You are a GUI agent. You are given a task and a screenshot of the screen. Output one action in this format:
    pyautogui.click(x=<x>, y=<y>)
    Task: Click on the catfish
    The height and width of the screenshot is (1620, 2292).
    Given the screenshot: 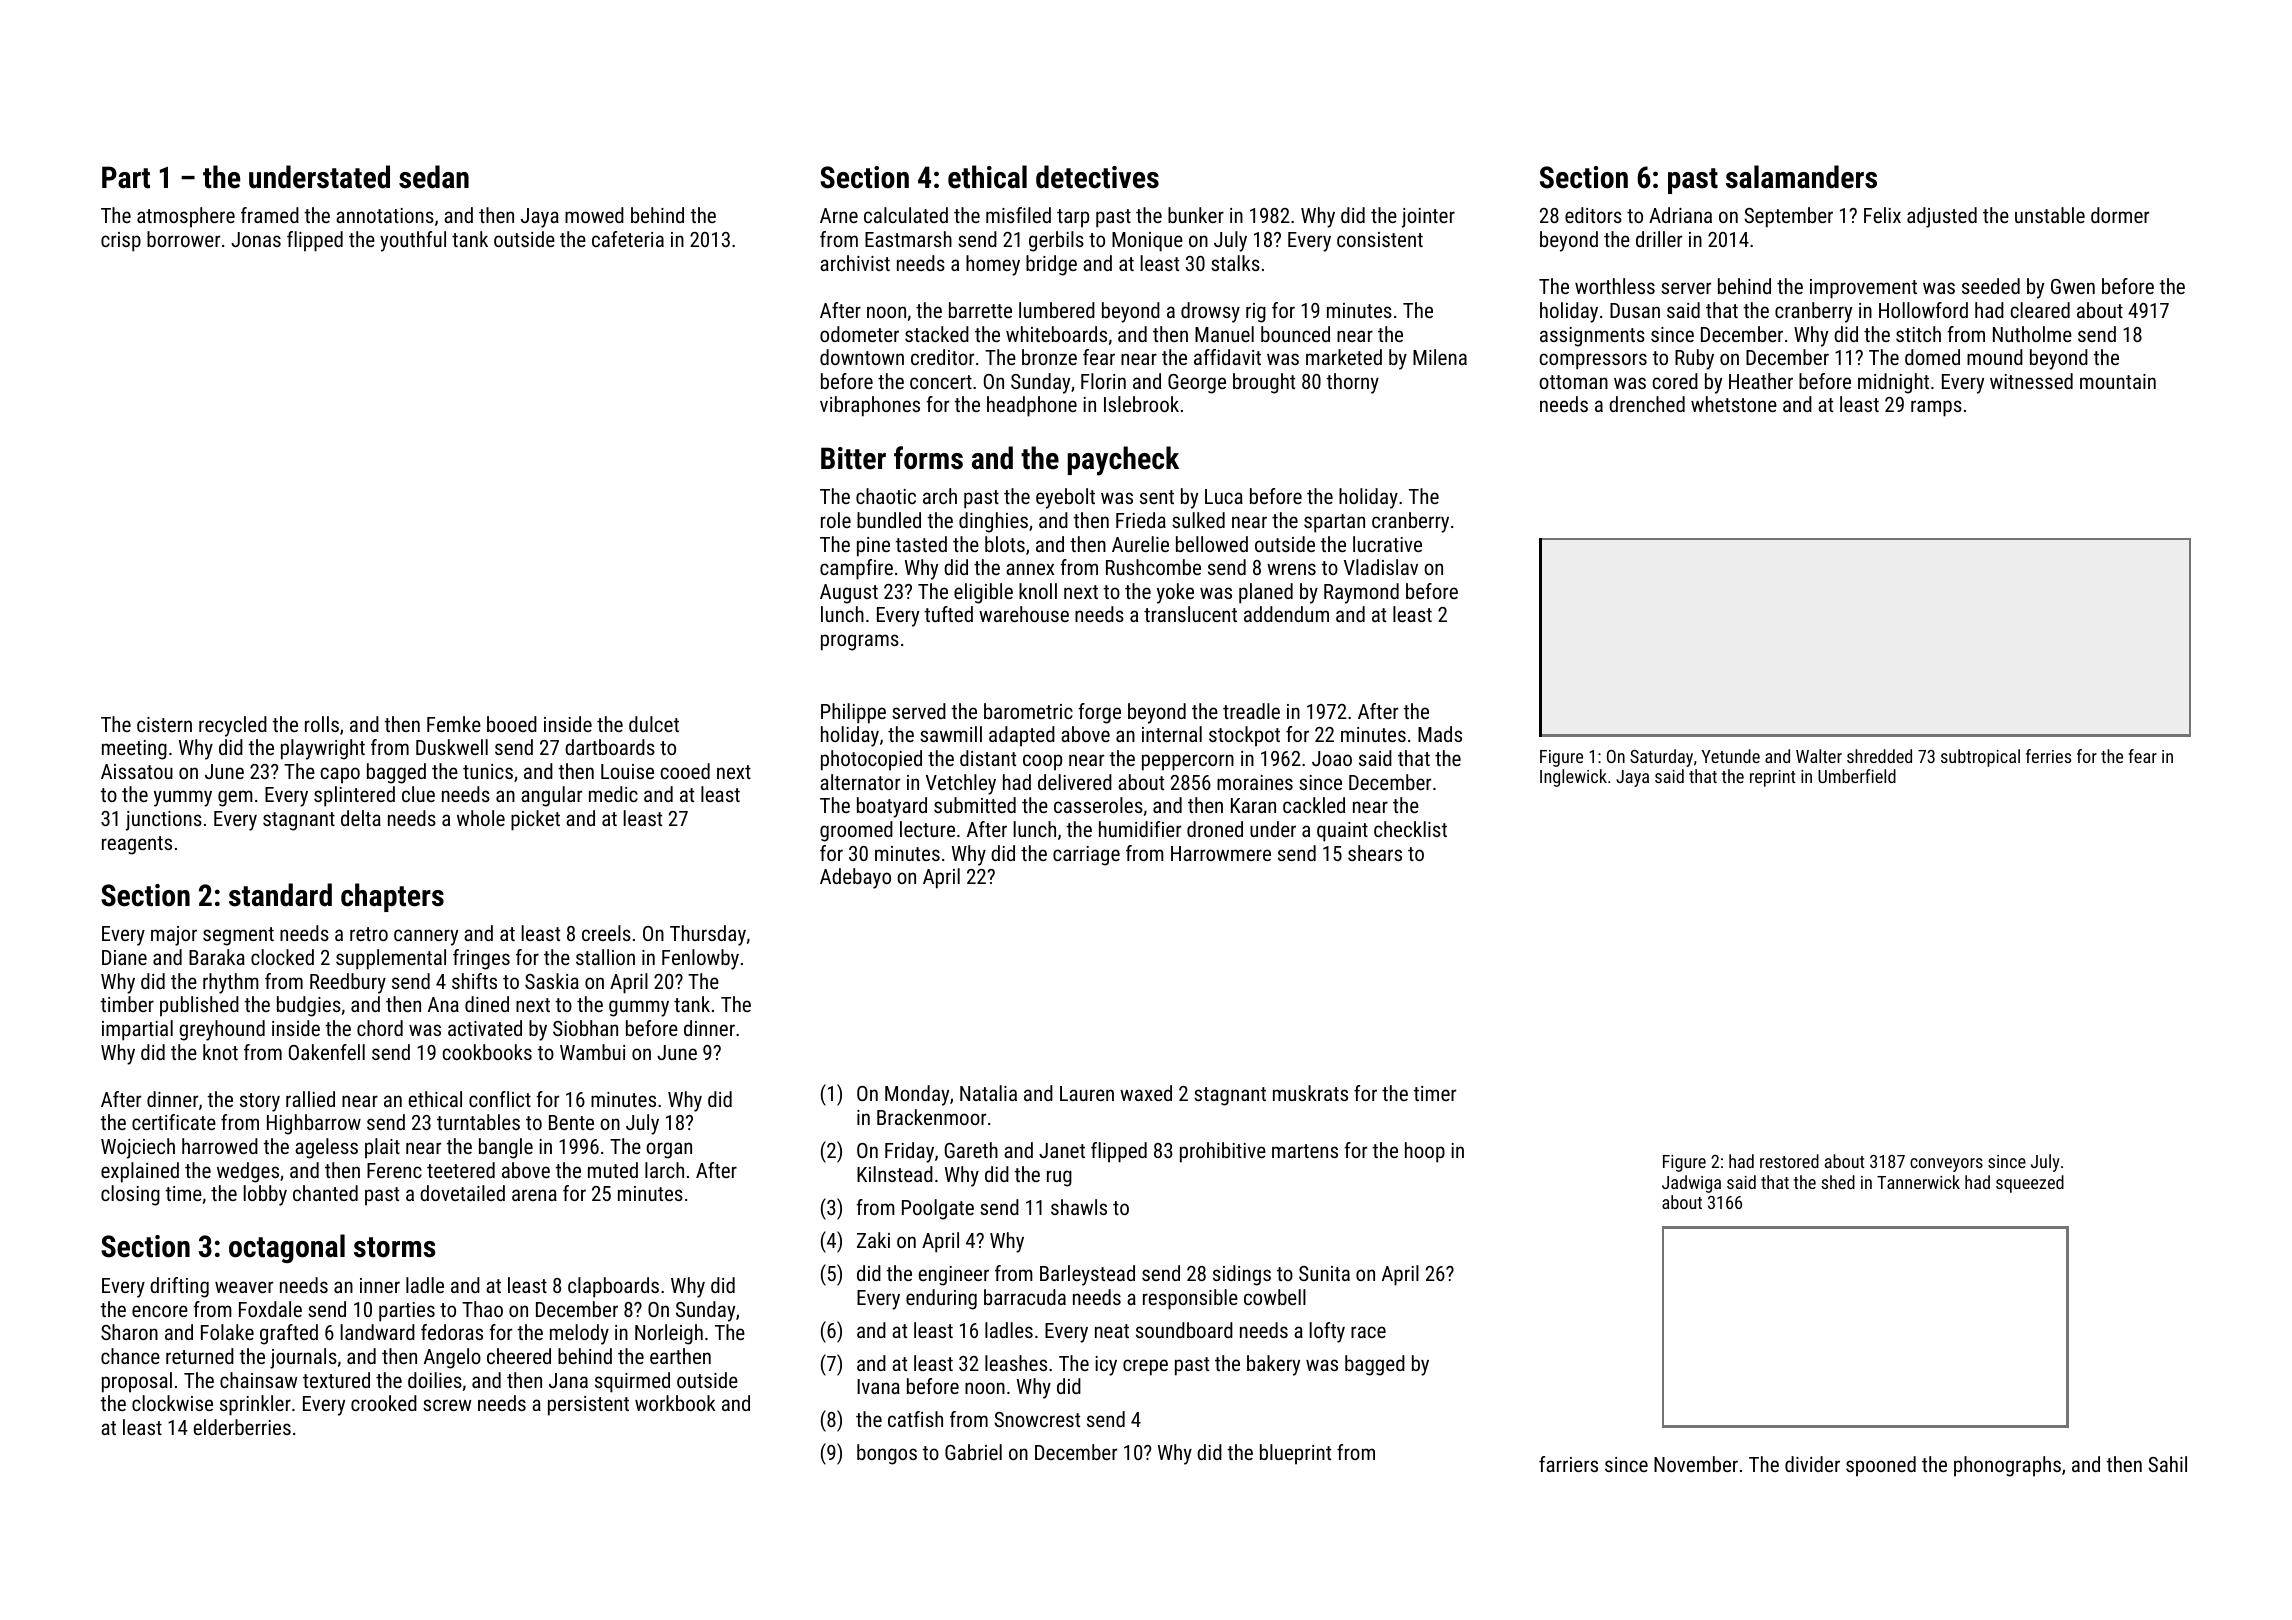 What is the action you would take?
    pyautogui.click(x=915, y=1419)
